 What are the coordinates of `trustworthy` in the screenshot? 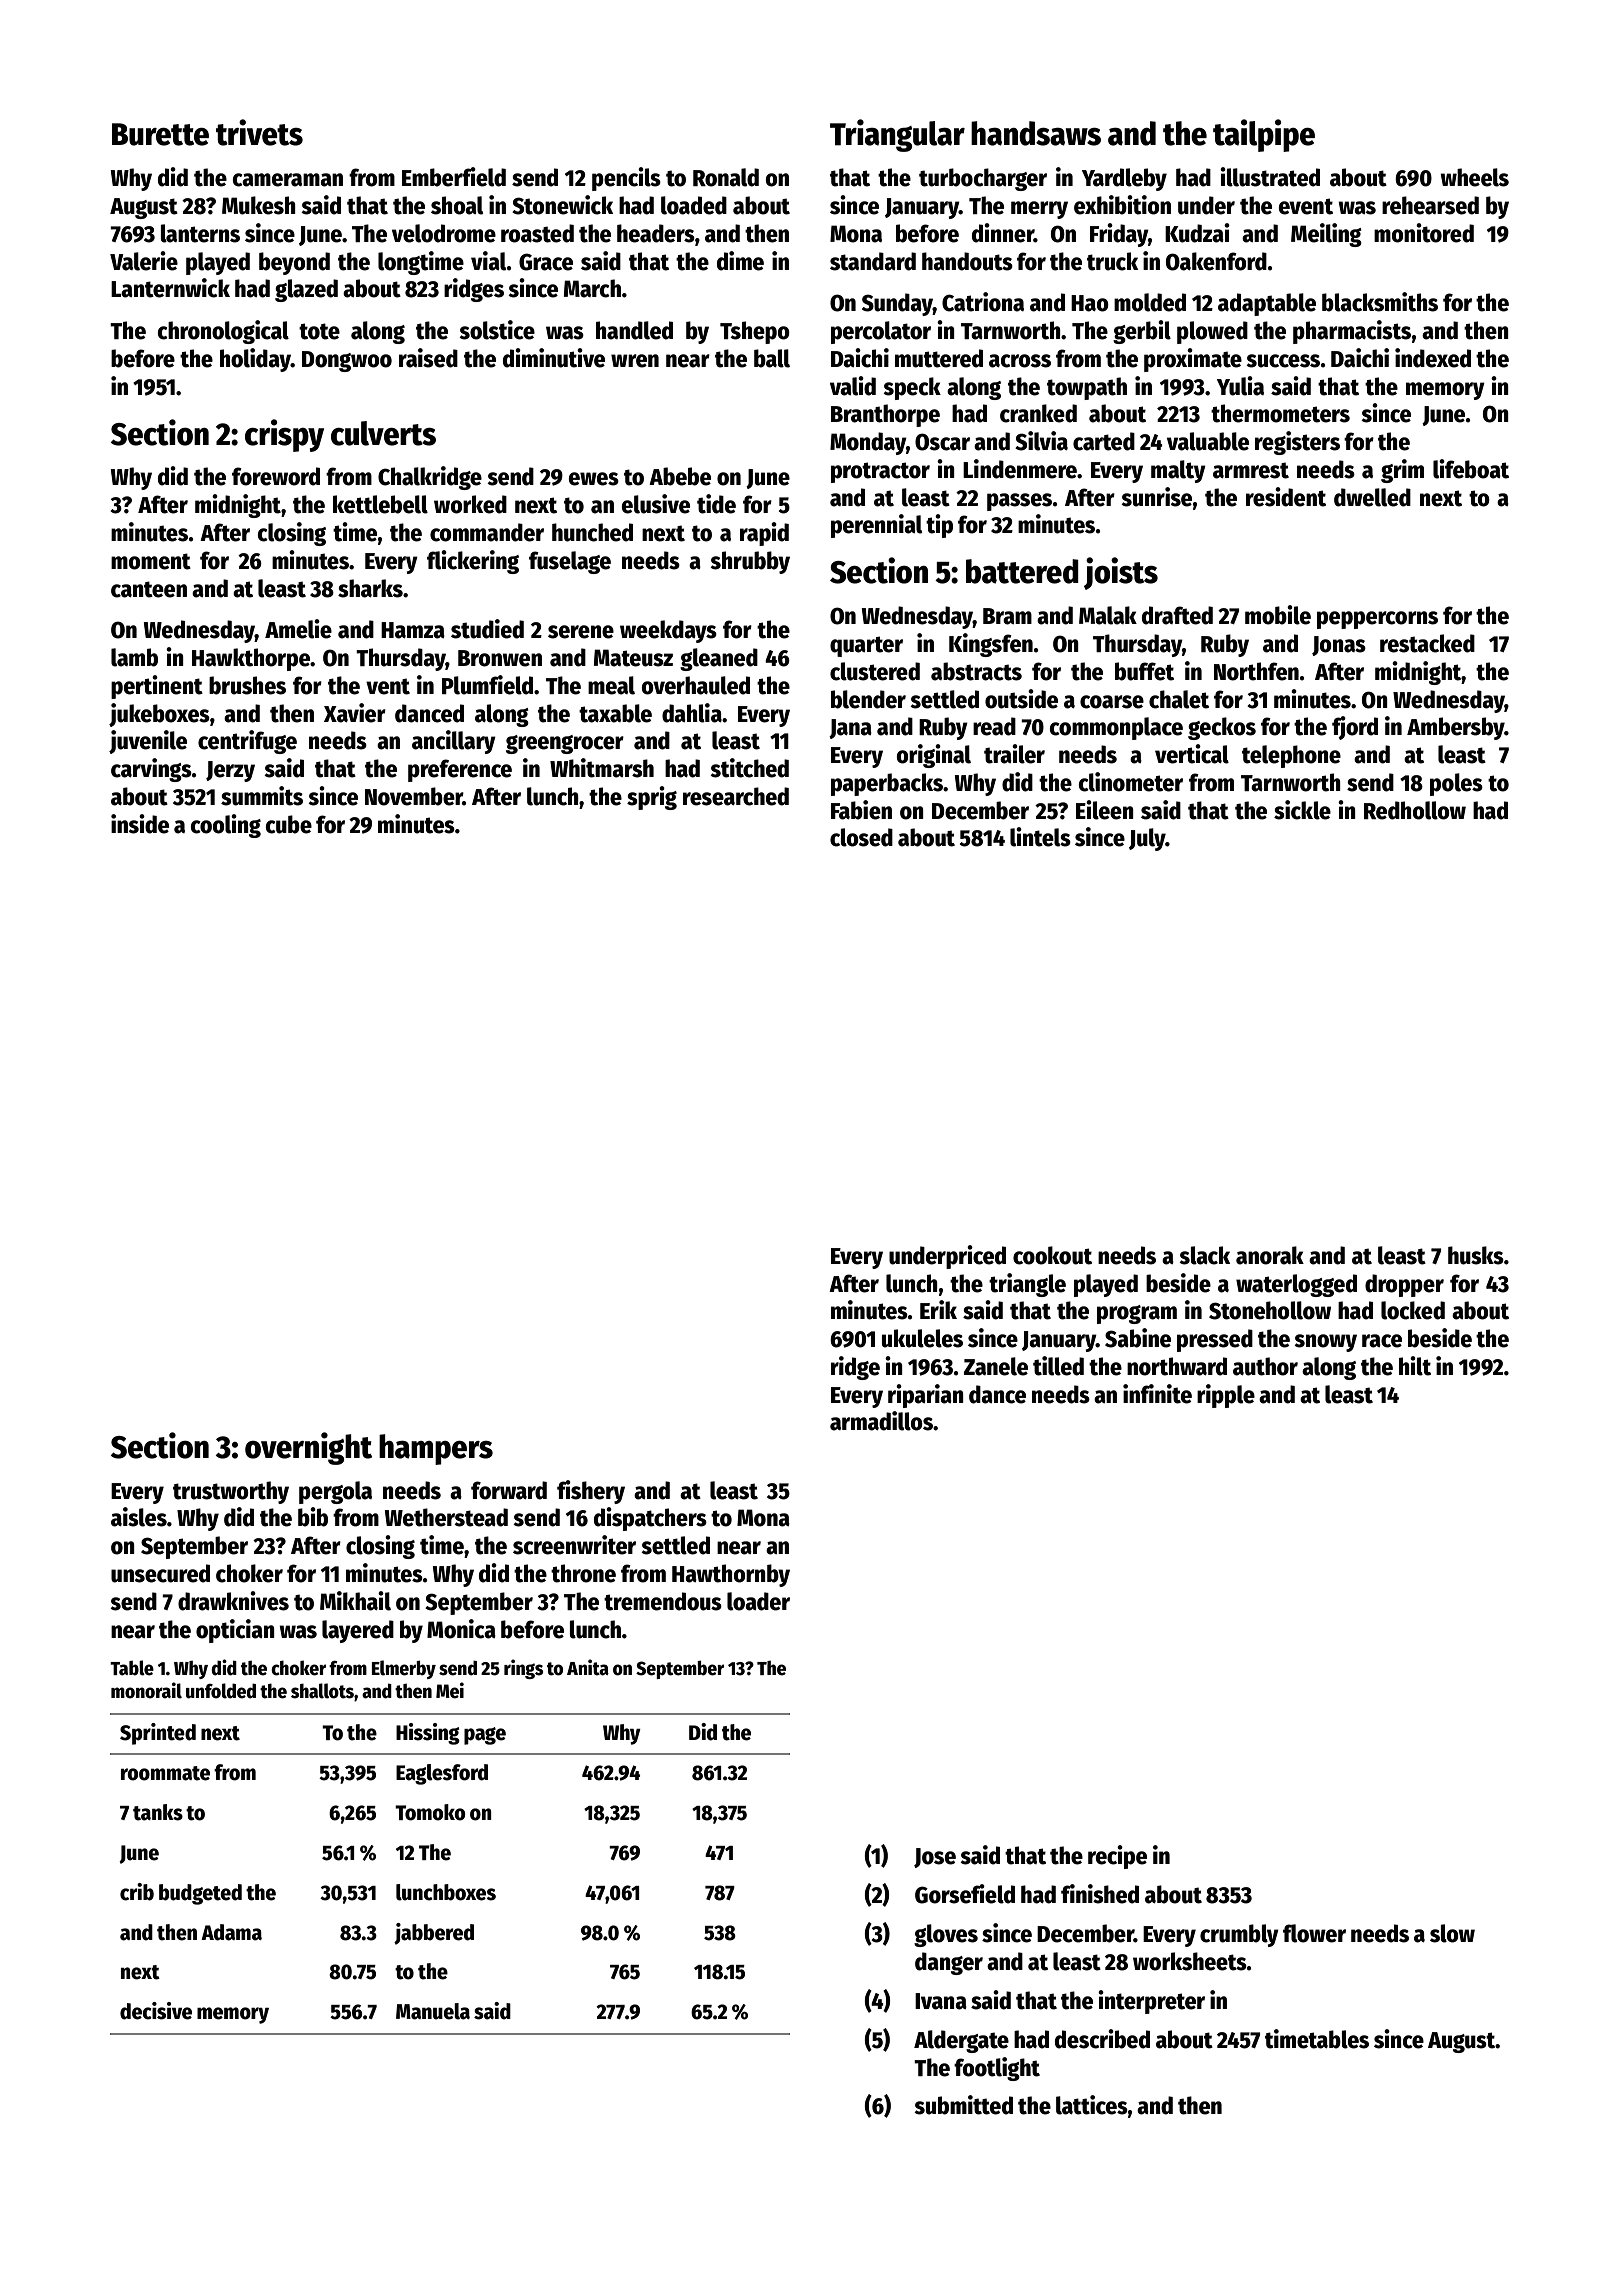 It's located at (231, 1492).
